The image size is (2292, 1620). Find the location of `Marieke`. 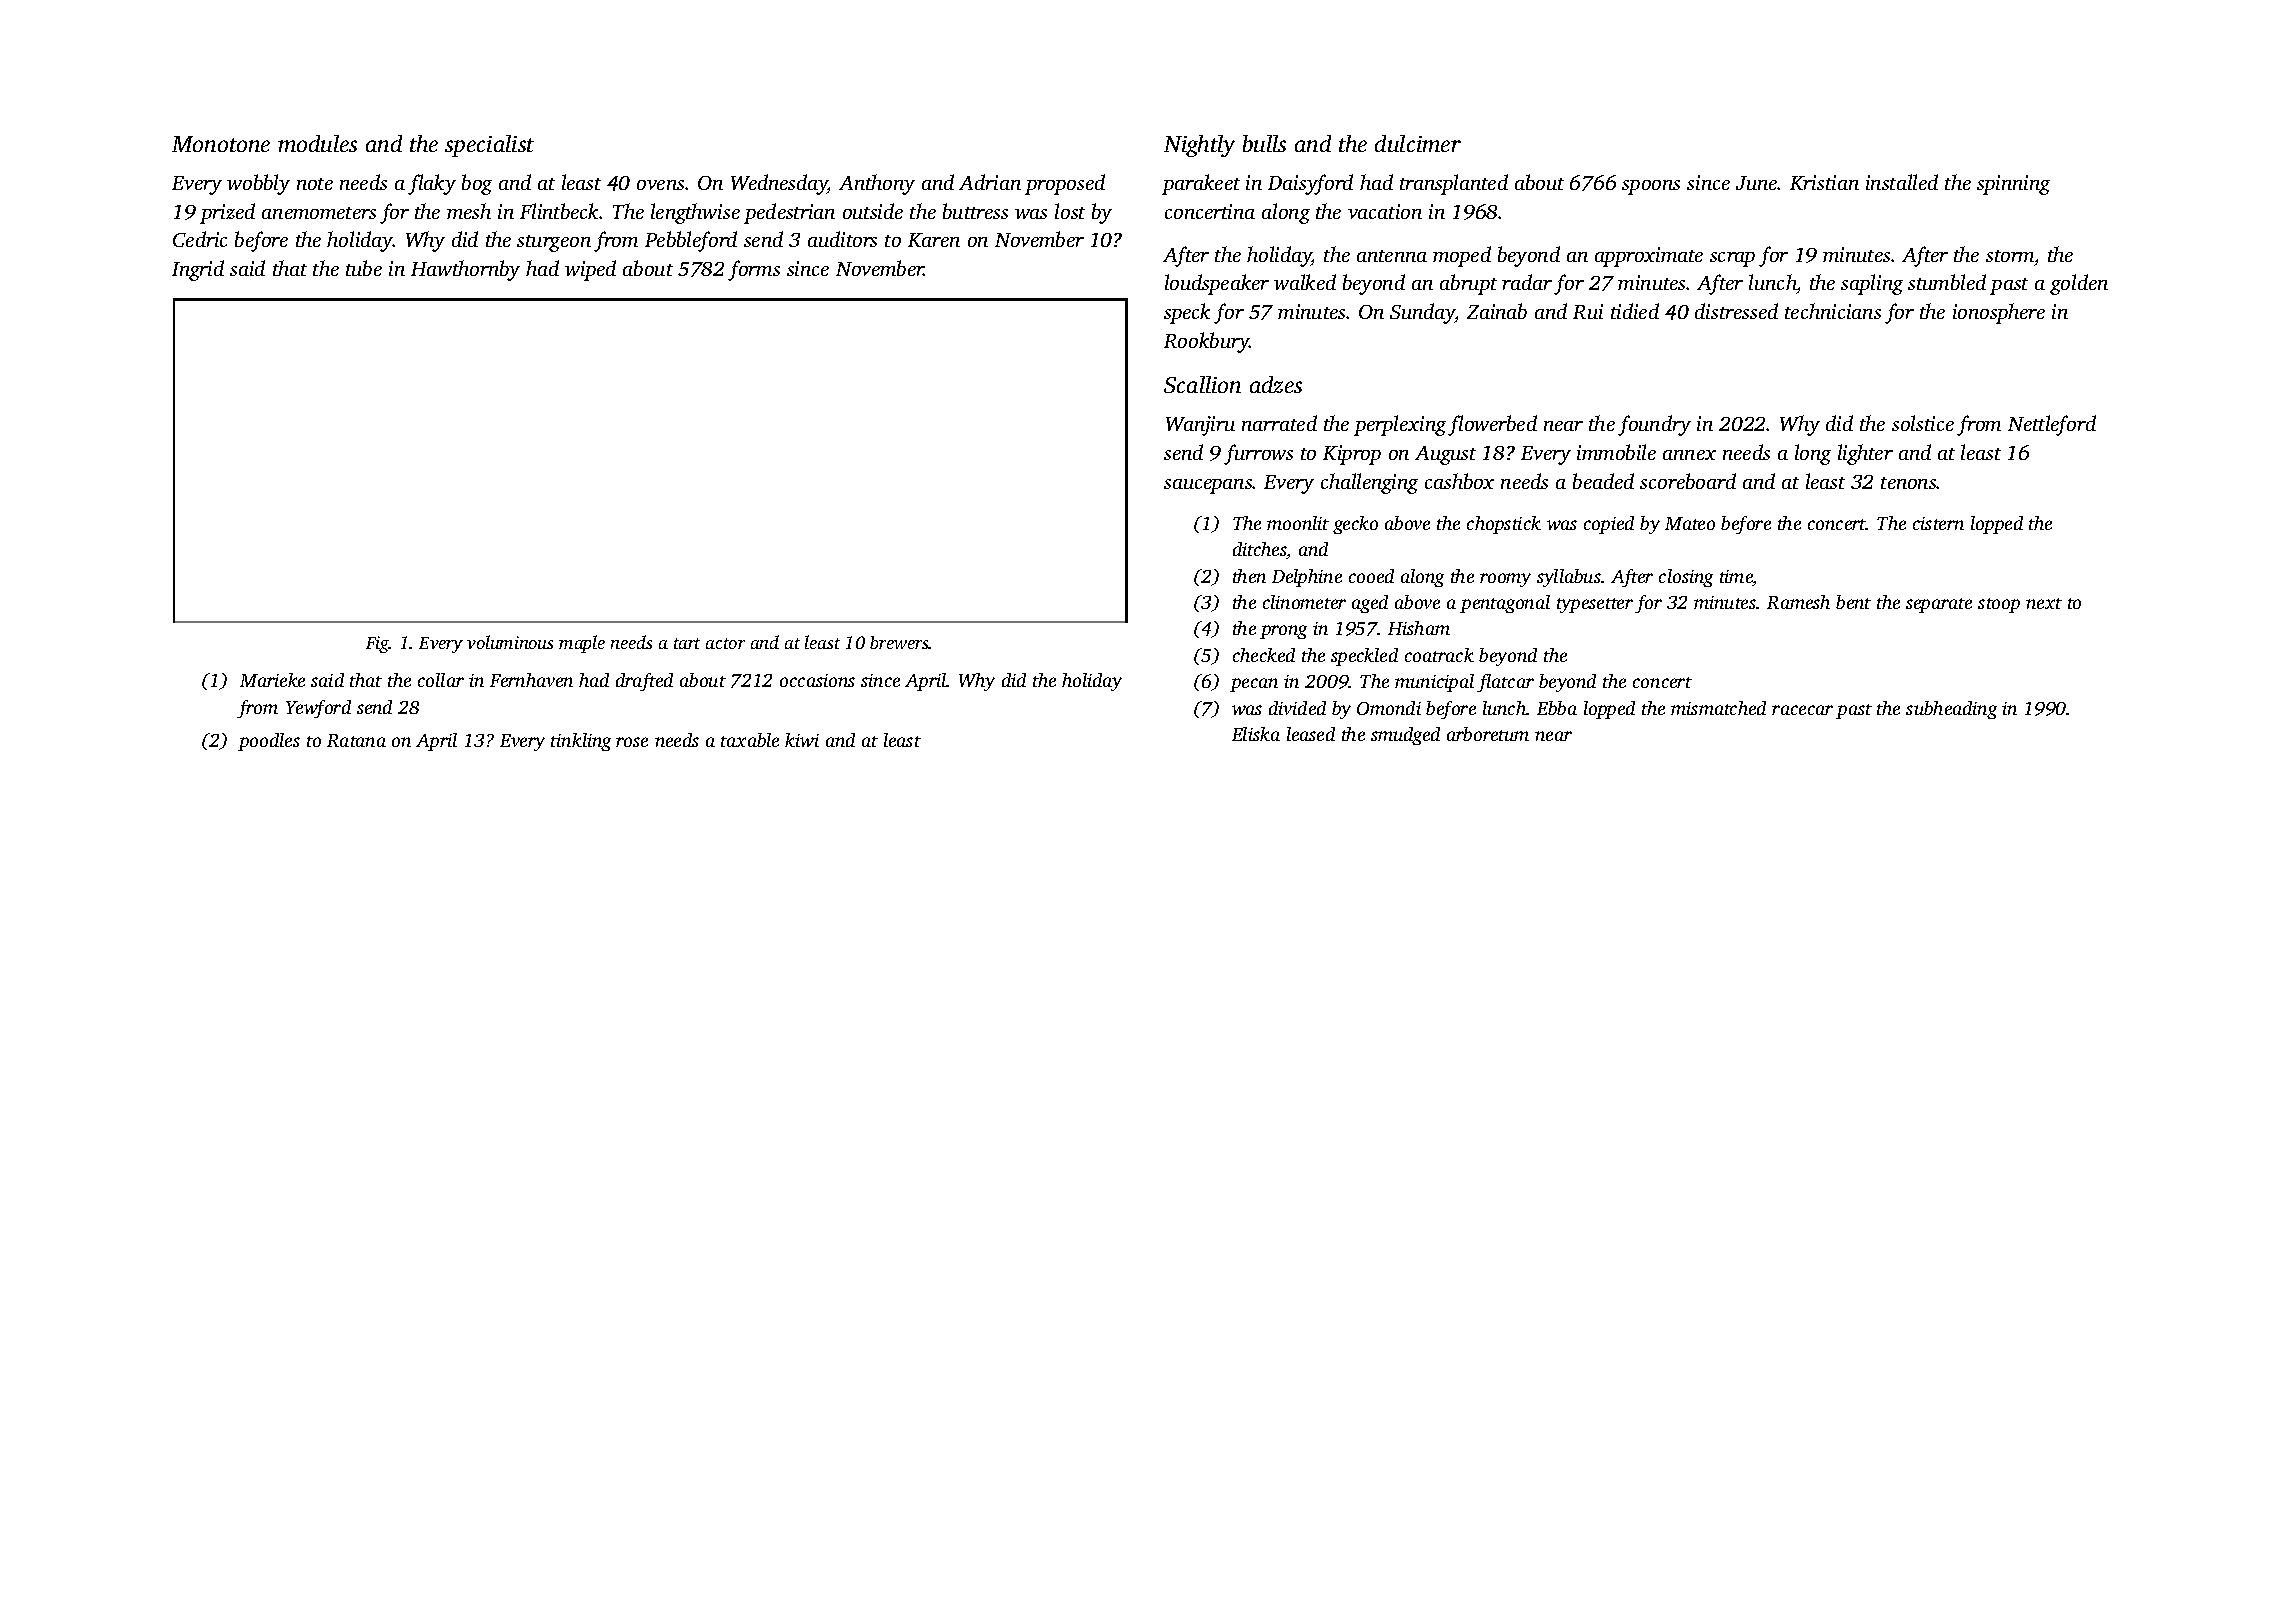

Marieke is located at coordinates (272, 680).
